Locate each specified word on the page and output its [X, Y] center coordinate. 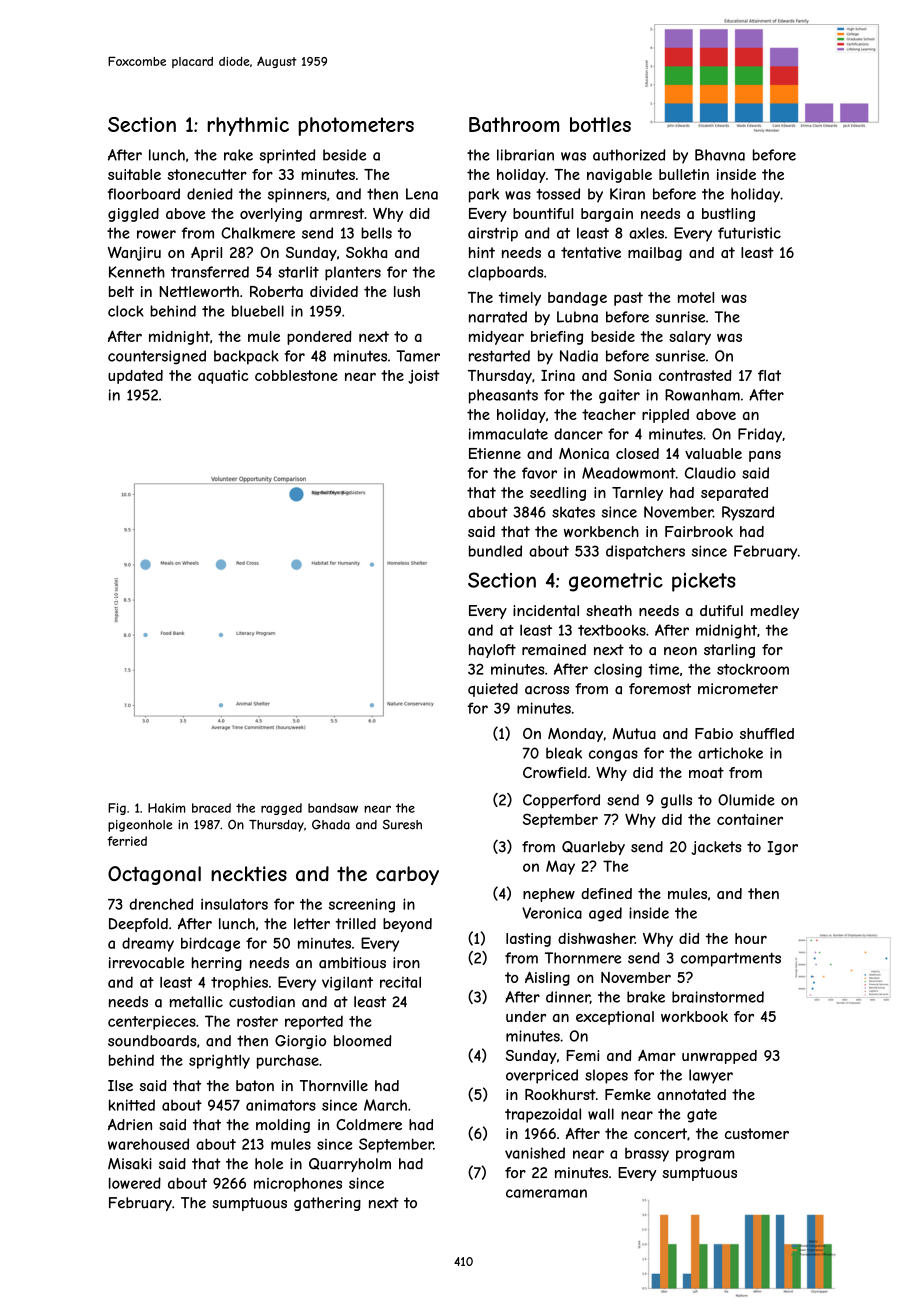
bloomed [362, 1041]
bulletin [684, 174]
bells [376, 233]
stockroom [753, 669]
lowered [135, 1183]
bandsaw [333, 808]
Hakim [166, 808]
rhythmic [248, 126]
